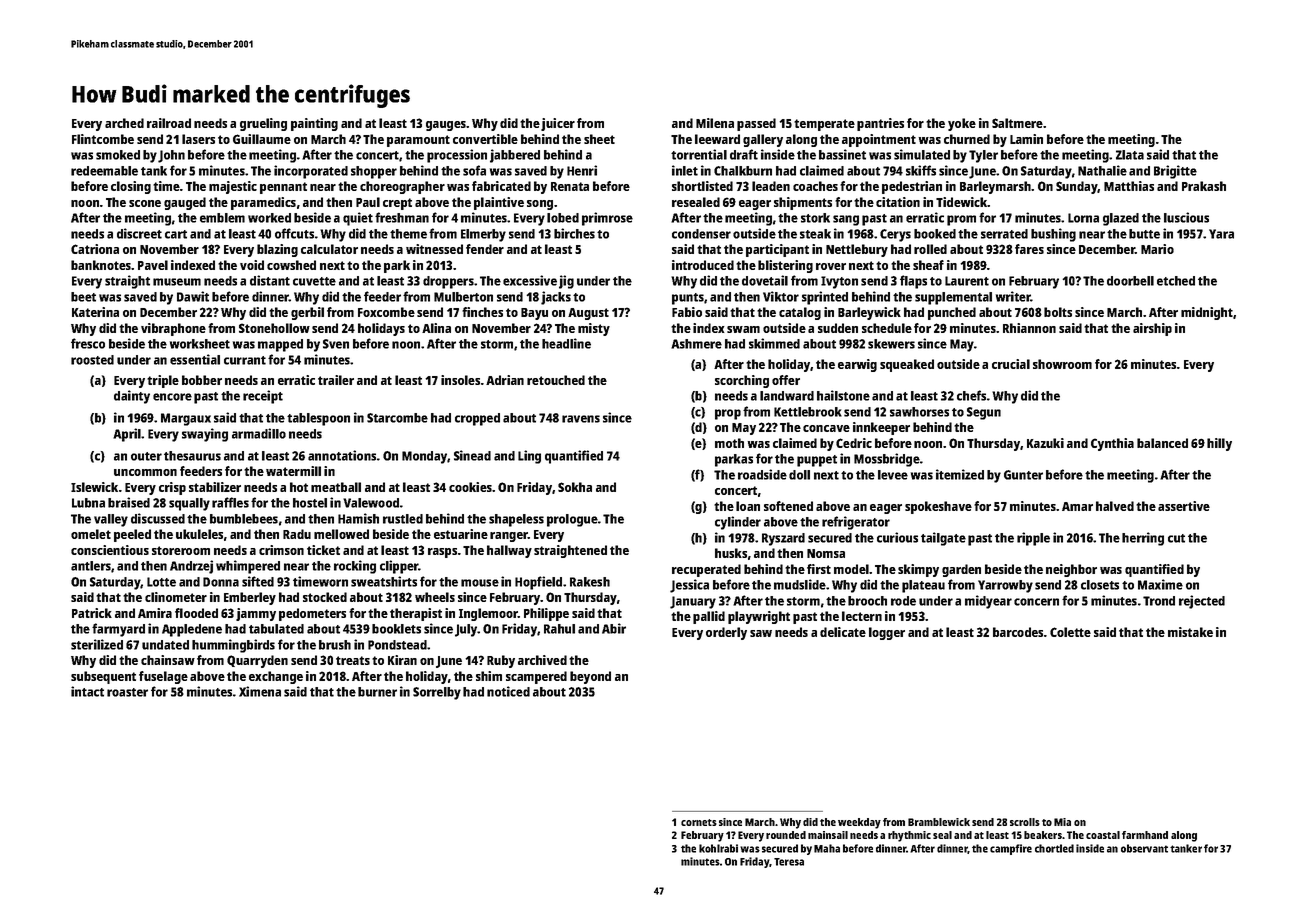 This screenshot has height=924, width=1308. What do you see at coordinates (1162, 443) in the screenshot?
I see `balanced` at bounding box center [1162, 443].
